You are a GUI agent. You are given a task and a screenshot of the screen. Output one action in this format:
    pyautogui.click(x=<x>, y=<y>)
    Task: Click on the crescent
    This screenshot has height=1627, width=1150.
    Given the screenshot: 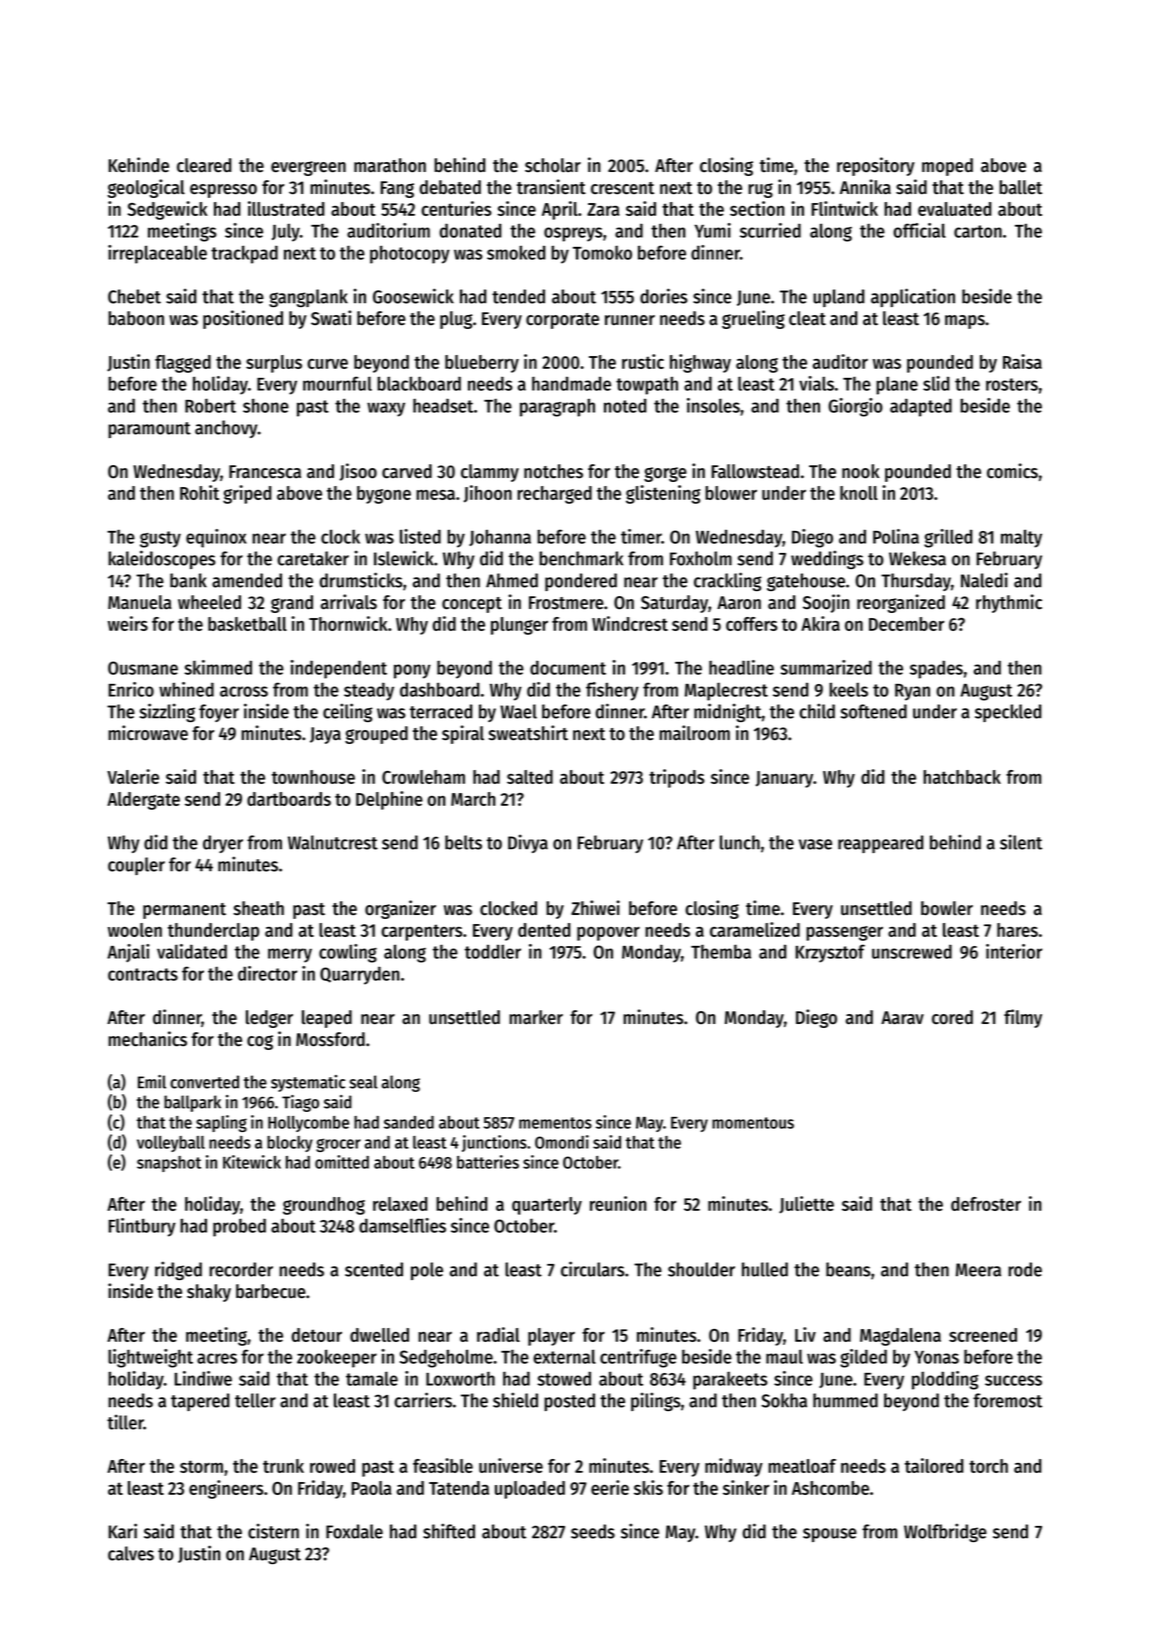 What is the action you would take?
    pyautogui.click(x=622, y=188)
